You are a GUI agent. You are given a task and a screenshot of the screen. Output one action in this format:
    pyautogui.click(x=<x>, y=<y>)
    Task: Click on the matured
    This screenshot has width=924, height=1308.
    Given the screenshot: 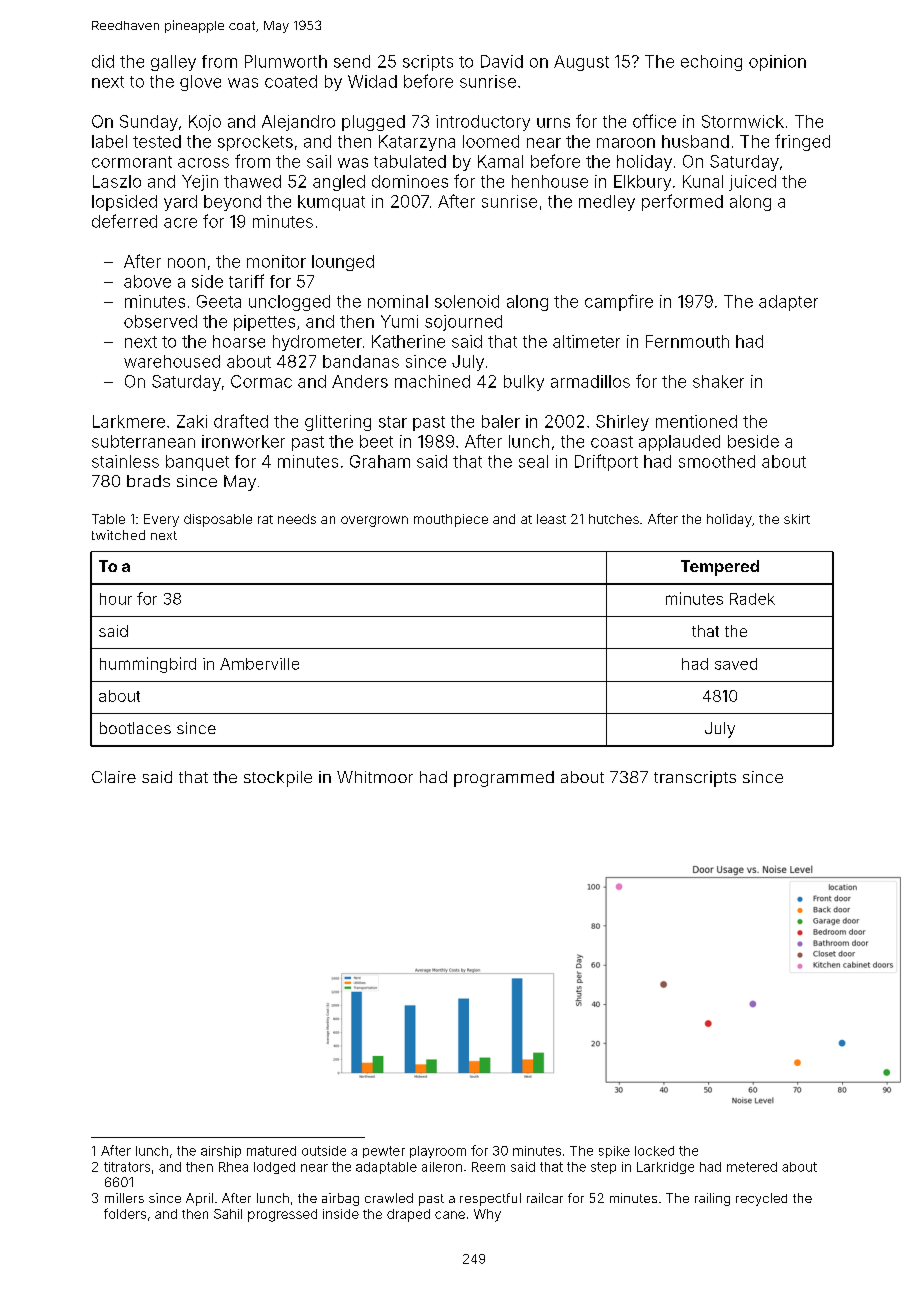 What is the action you would take?
    pyautogui.click(x=271, y=1151)
